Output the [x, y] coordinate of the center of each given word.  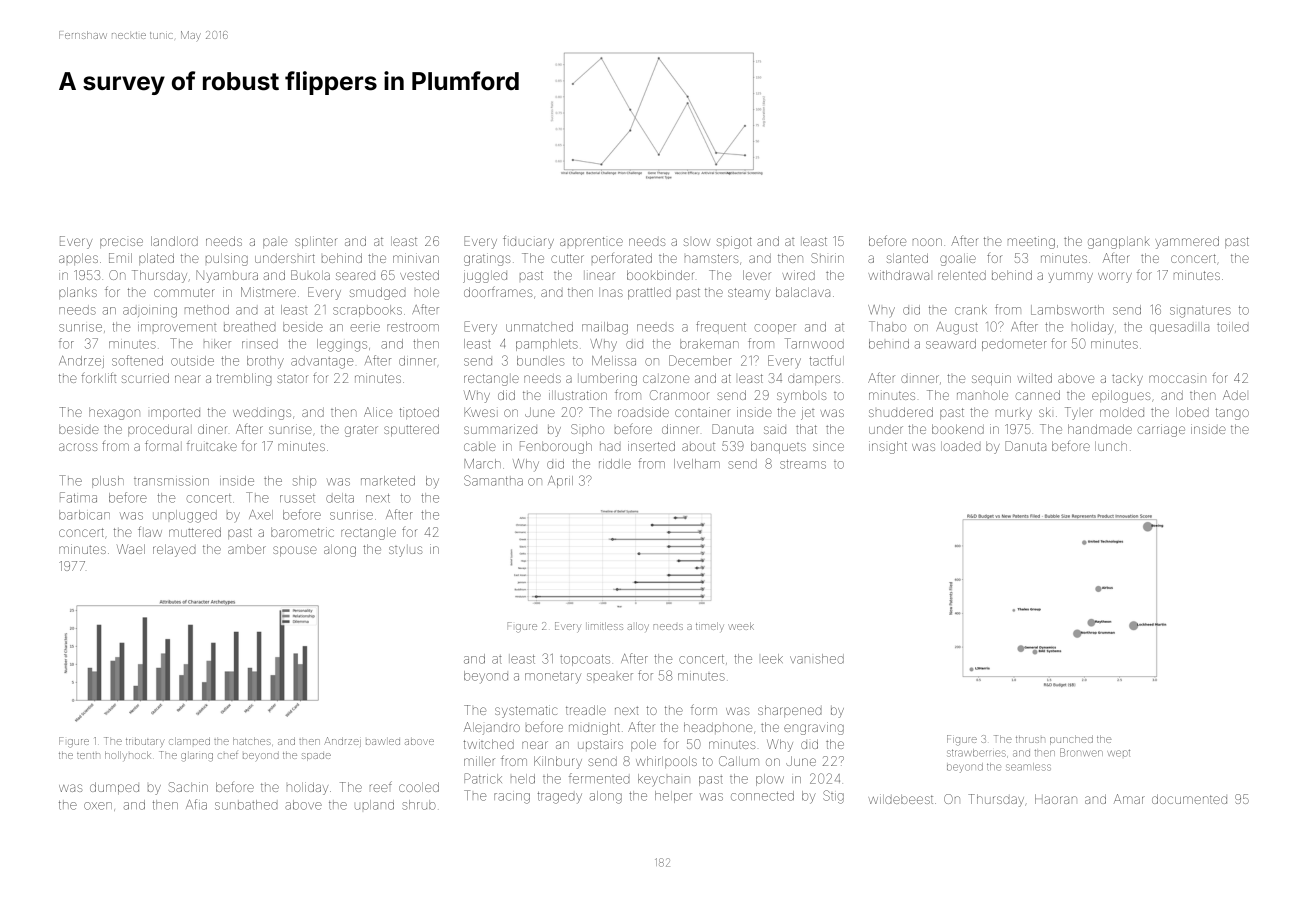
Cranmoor [679, 395]
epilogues [1121, 396]
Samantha [493, 480]
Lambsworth [1067, 310]
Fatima [78, 497]
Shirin [827, 258]
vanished [817, 659]
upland [374, 805]
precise [121, 243]
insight [888, 447]
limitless [605, 626]
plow [770, 780]
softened [137, 360]
